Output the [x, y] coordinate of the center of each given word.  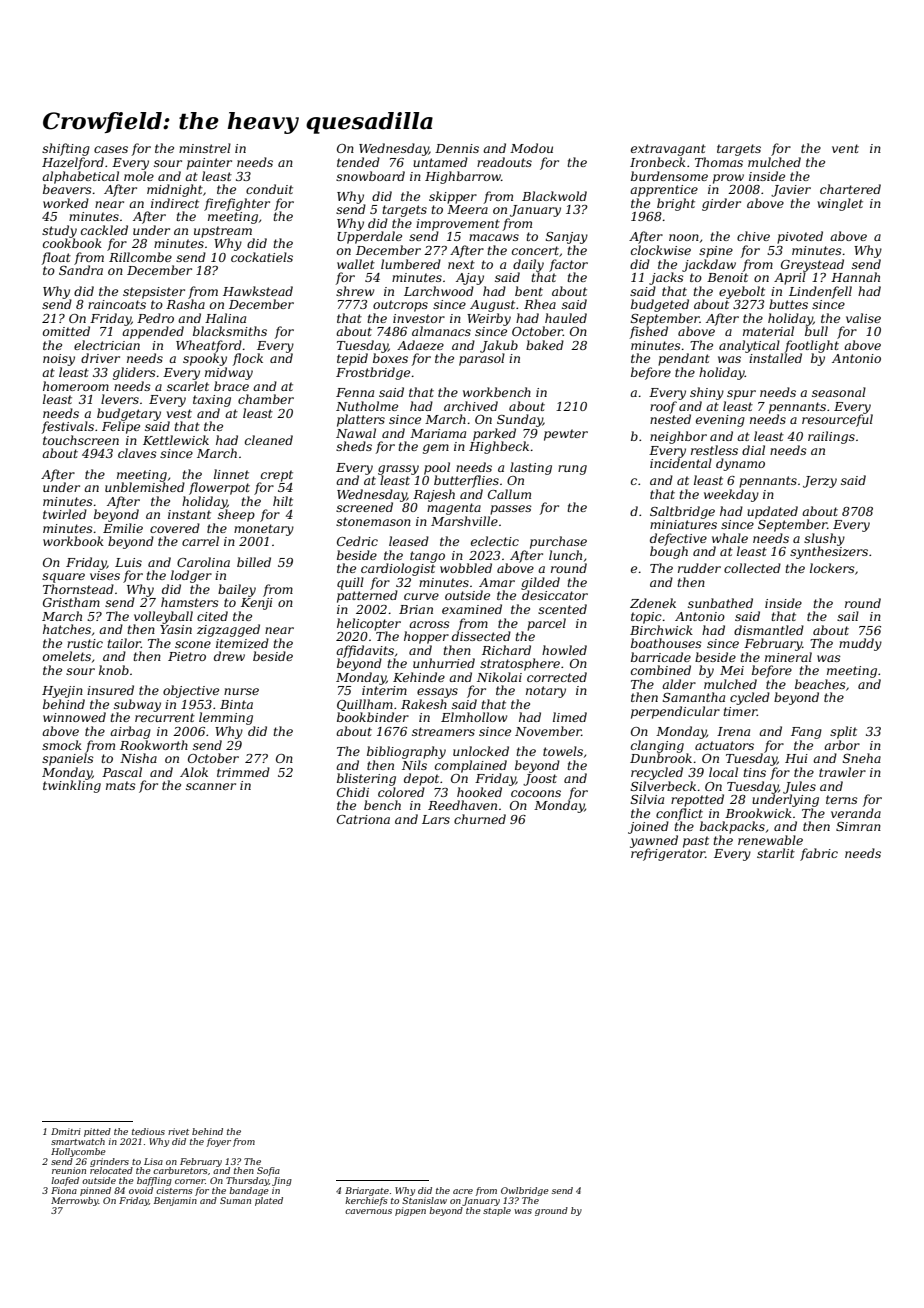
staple [497, 1211]
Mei [732, 670]
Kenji [257, 604]
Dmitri [66, 1131]
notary [546, 692]
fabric [819, 854]
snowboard [370, 176]
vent [845, 148]
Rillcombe [140, 257]
